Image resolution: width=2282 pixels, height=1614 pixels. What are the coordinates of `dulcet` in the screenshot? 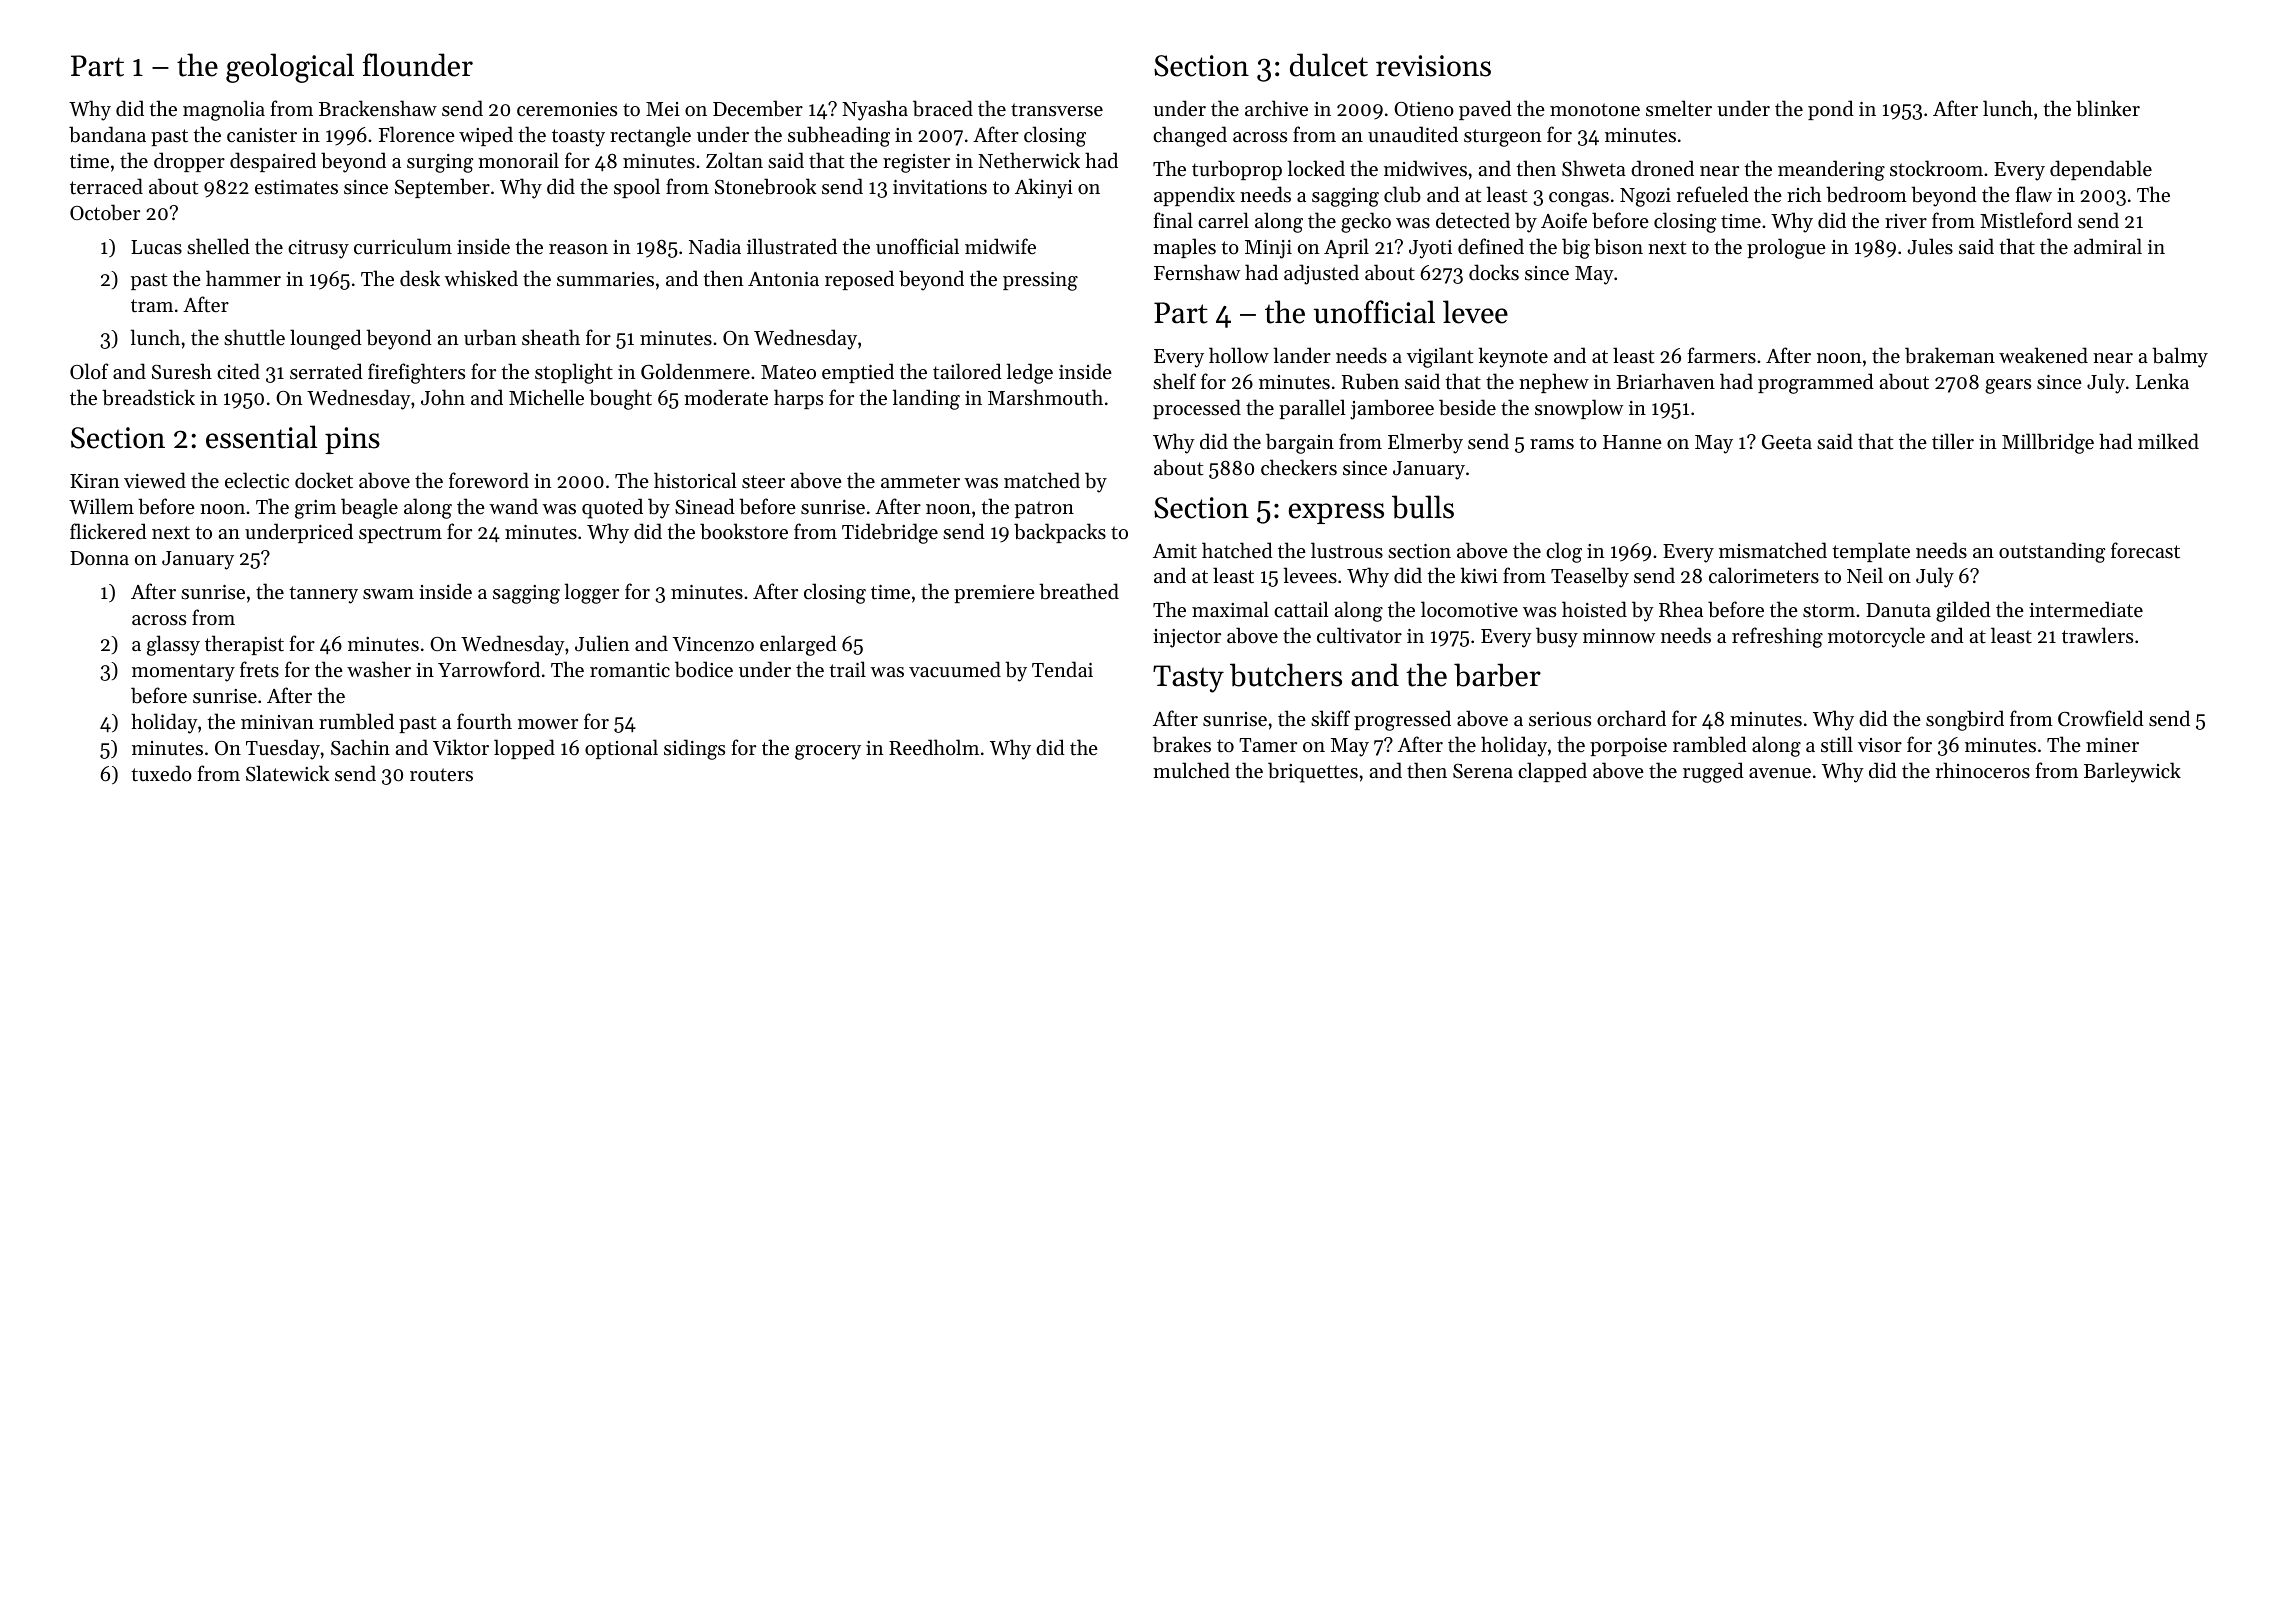 It's located at (1329, 65).
